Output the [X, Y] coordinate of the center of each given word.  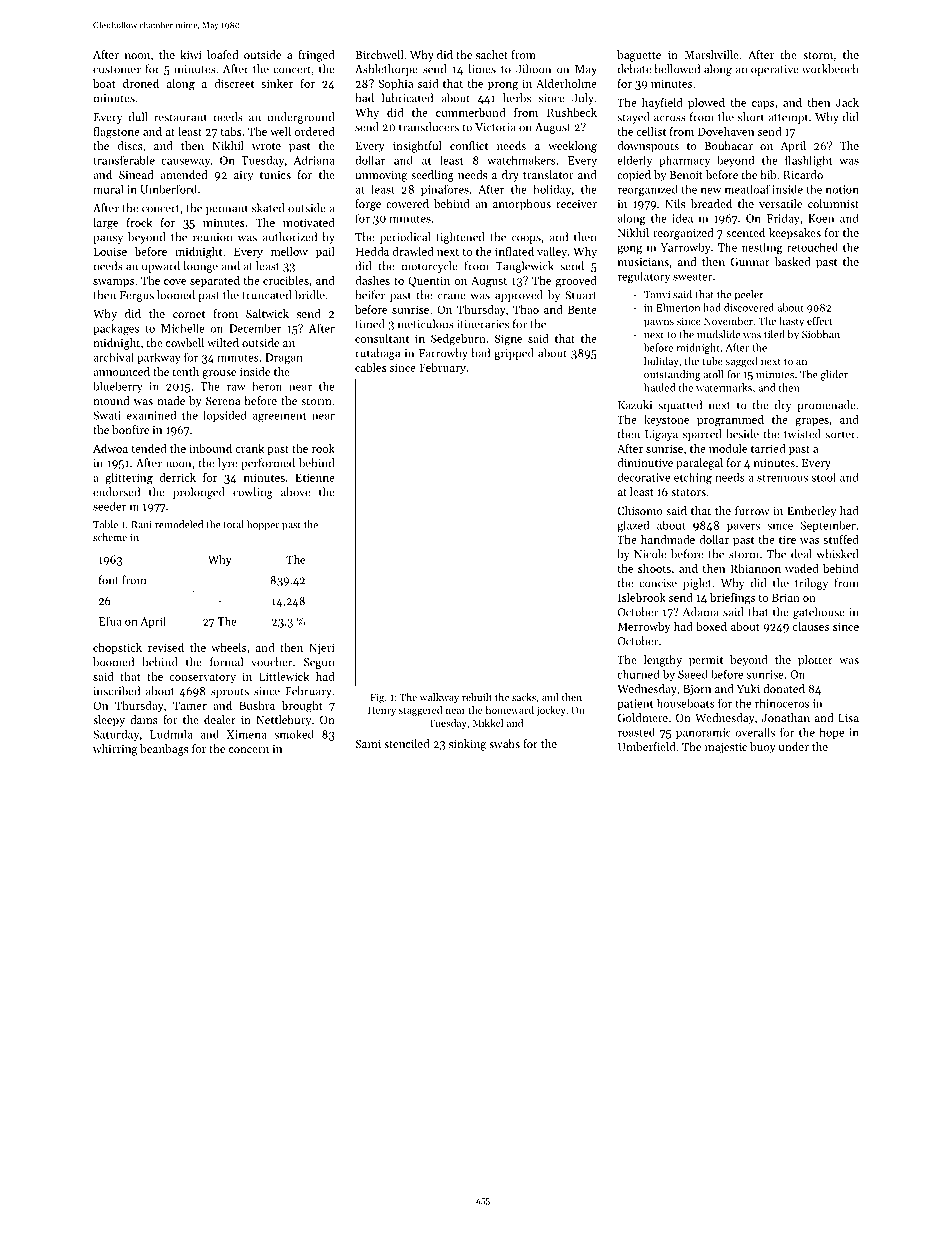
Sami [368, 744]
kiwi [191, 54]
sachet [492, 54]
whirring [115, 750]
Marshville [712, 54]
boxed [711, 626]
